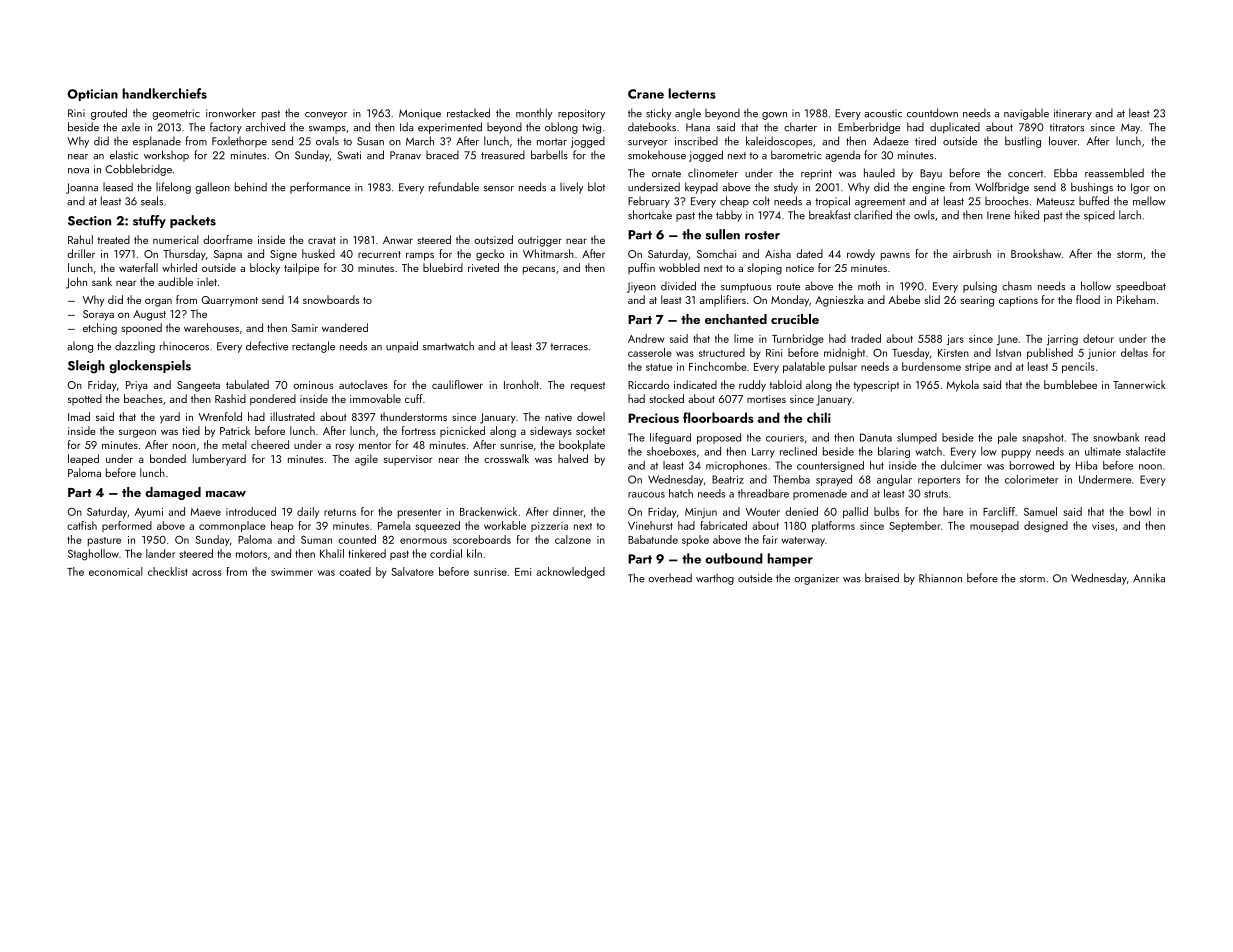 The width and height of the screenshot is (1233, 952). Describe the element at coordinates (1073, 114) in the screenshot. I see `itinerary` at that location.
